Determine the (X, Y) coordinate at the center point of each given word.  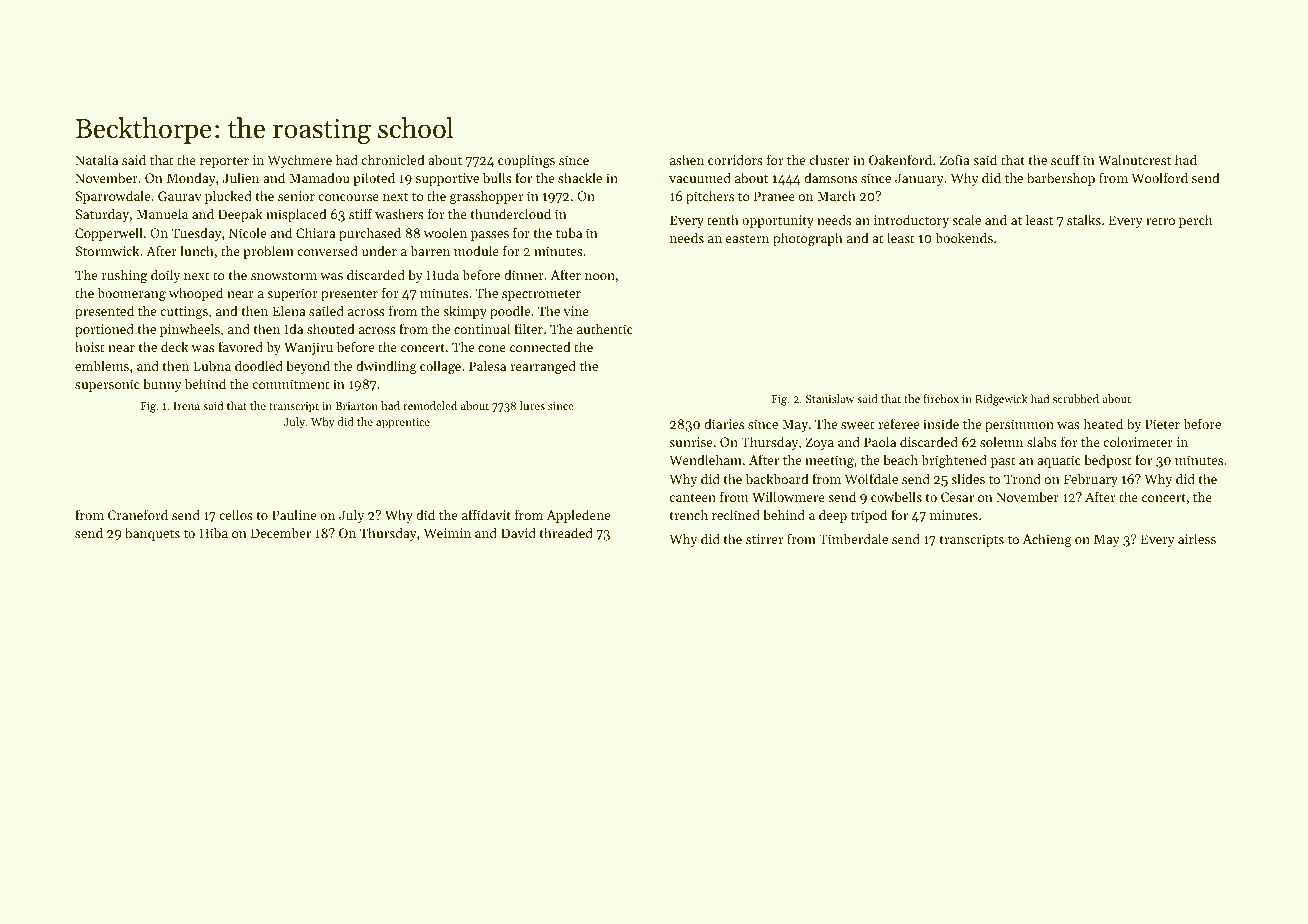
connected (540, 346)
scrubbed (1076, 398)
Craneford (138, 514)
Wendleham (705, 459)
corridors (735, 159)
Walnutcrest (1134, 159)
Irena (186, 406)
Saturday (102, 215)
